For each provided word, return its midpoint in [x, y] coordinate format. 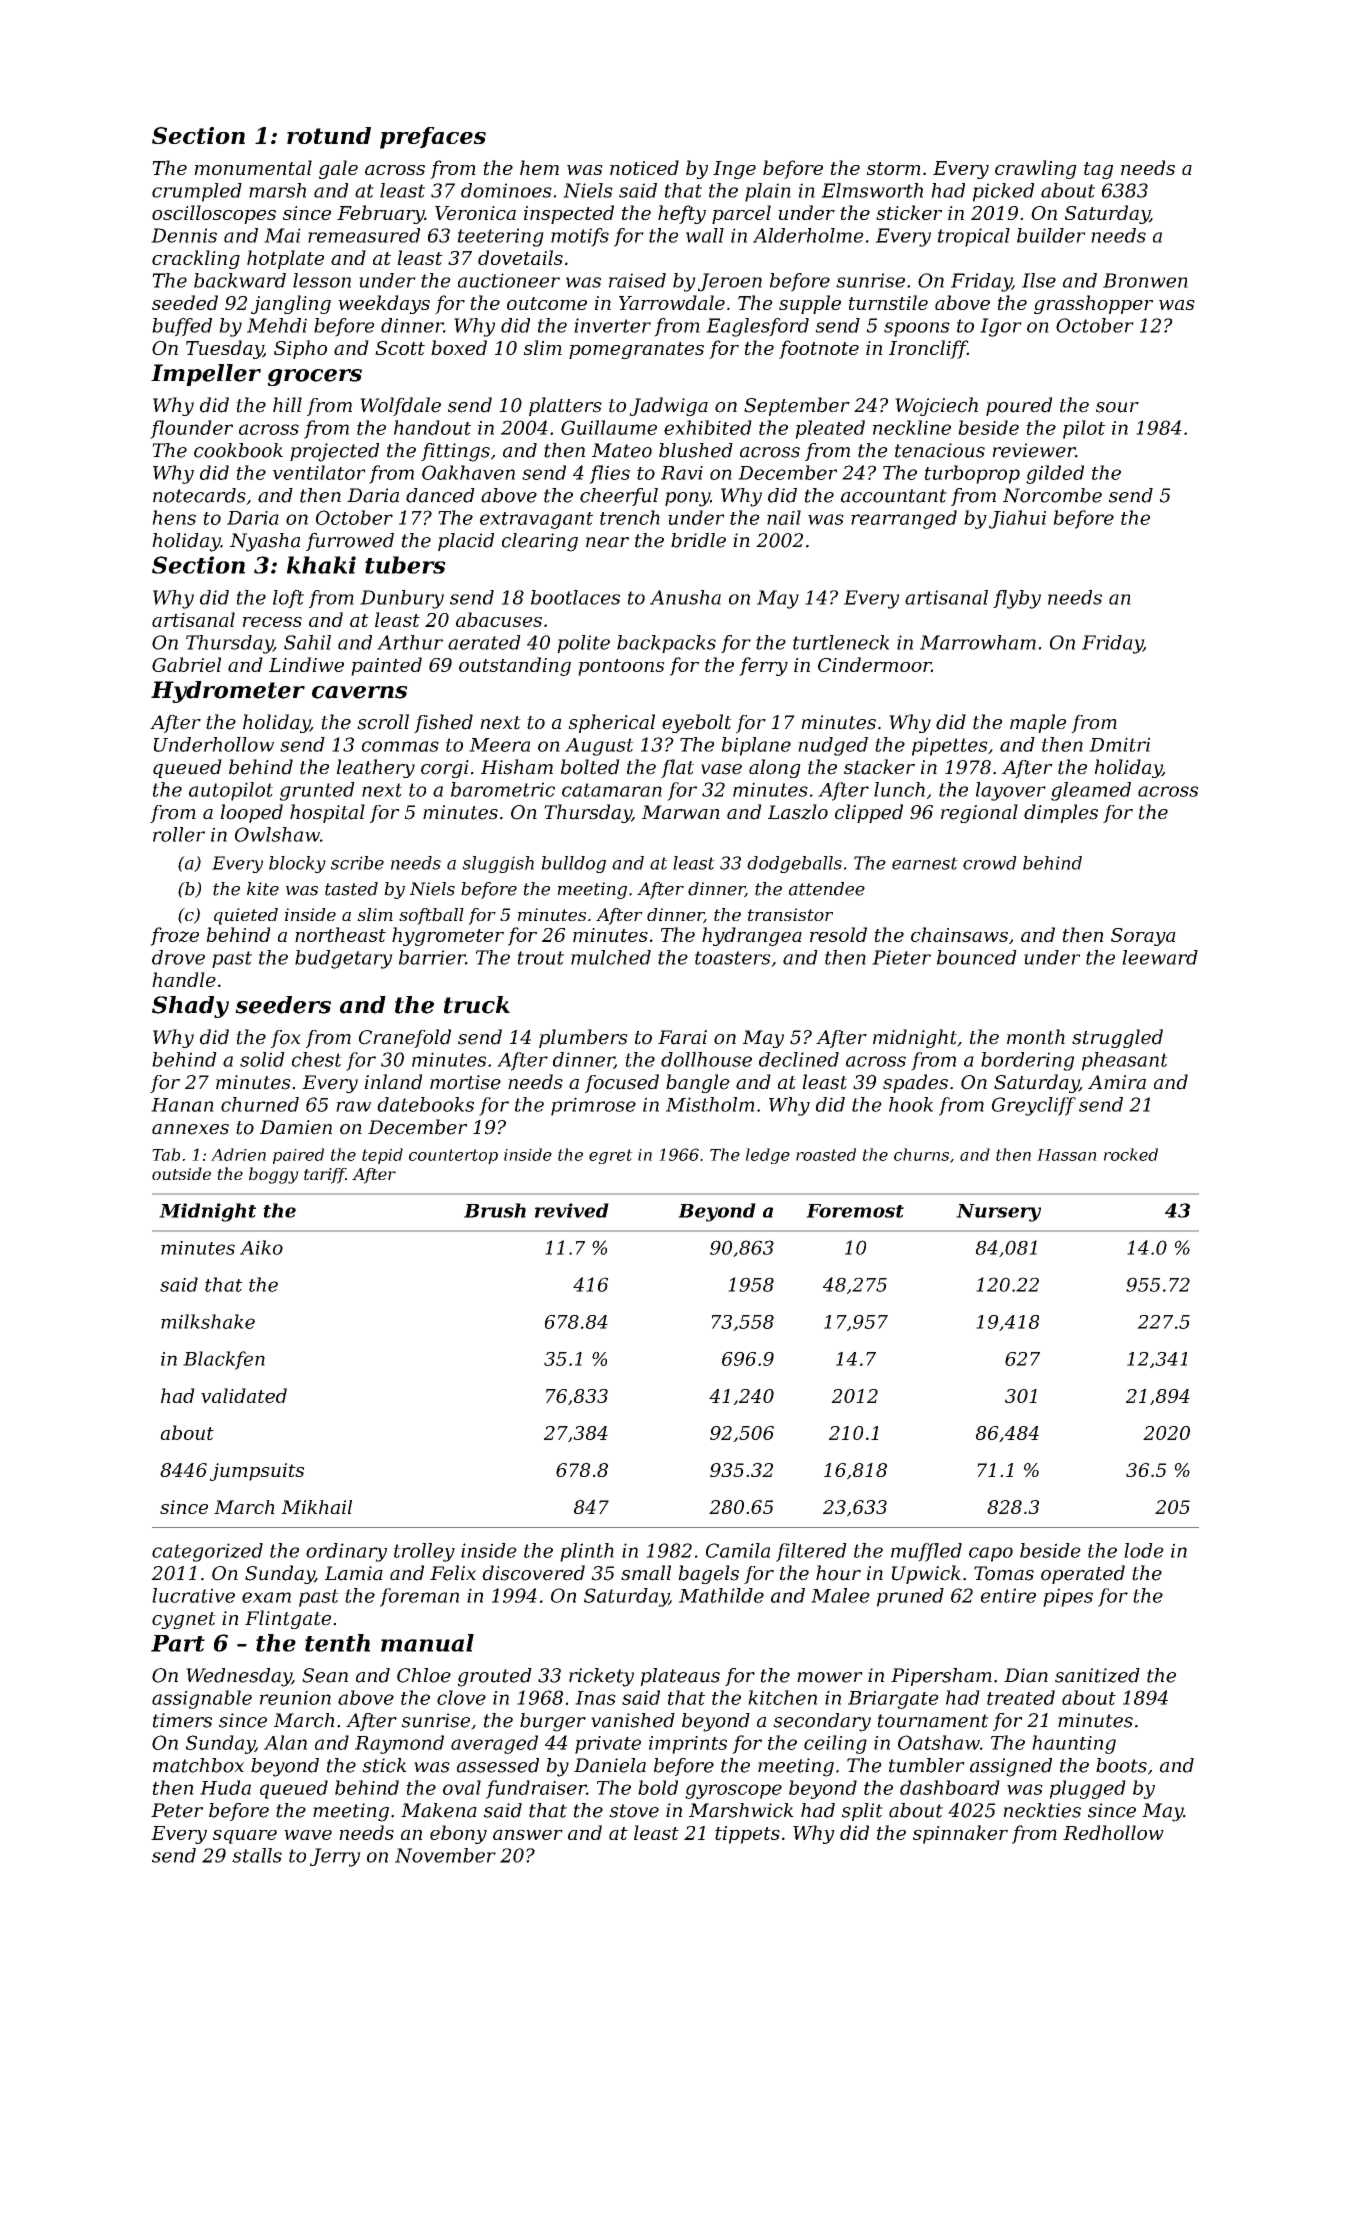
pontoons [621, 667]
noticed [644, 167]
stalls [257, 1855]
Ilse [1039, 280]
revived [572, 1210]
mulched [611, 957]
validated [244, 1395]
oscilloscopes [214, 214]
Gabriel [186, 664]
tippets [747, 1835]
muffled [926, 1552]
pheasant [1125, 1061]
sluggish [498, 864]
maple [1038, 723]
